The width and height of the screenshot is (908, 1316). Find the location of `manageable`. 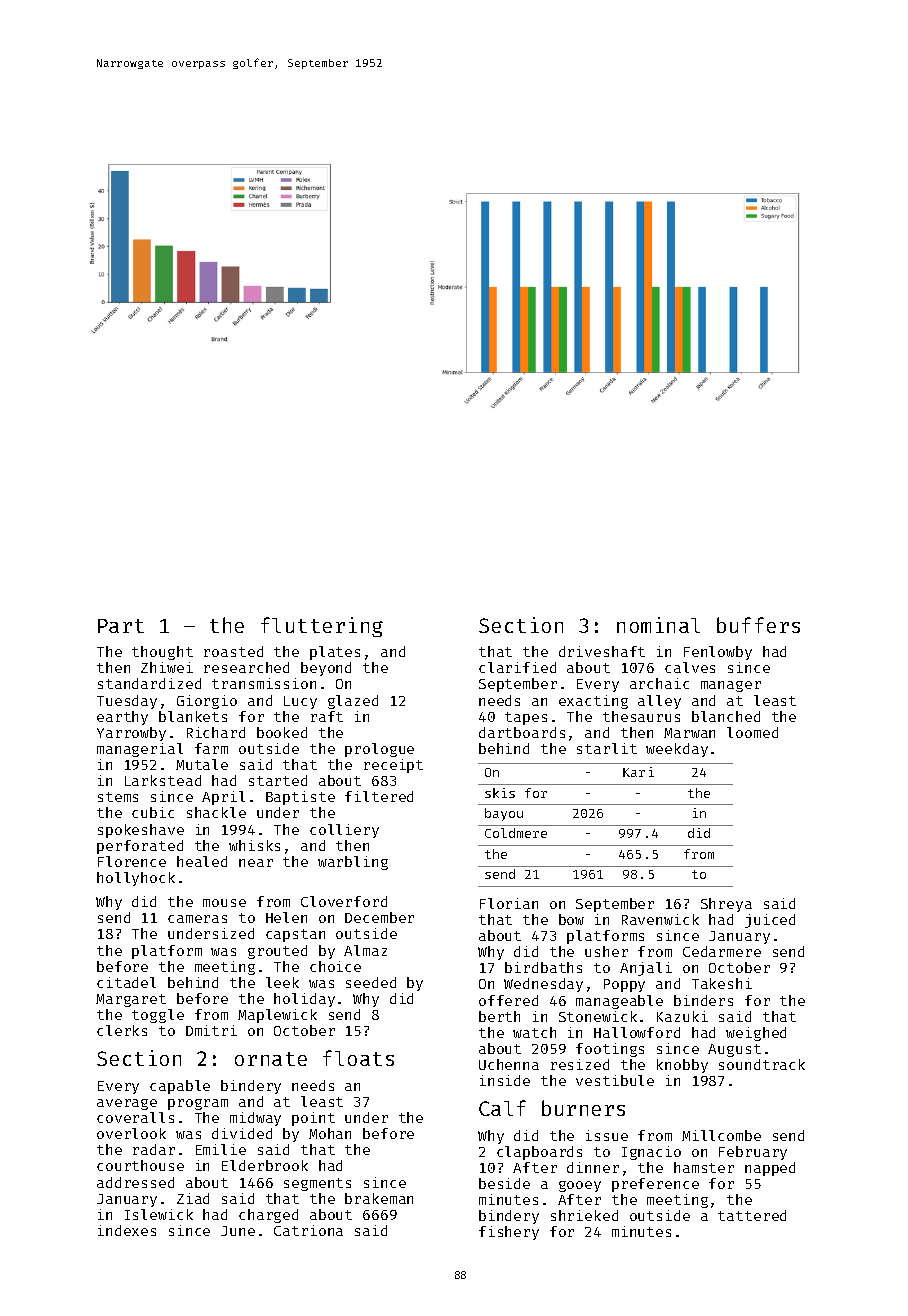

manageable is located at coordinates (619, 1002).
